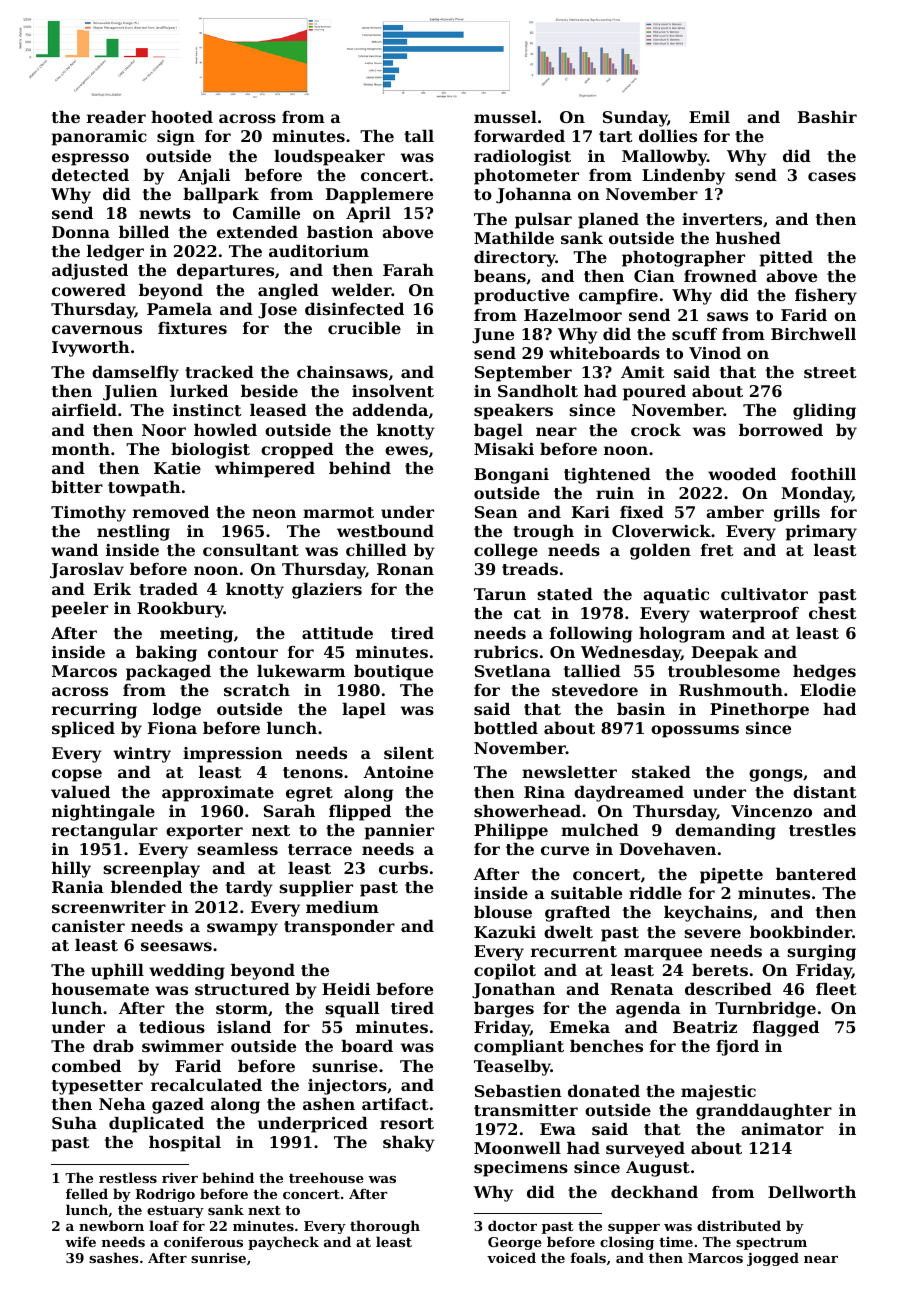 The width and height of the screenshot is (908, 1316). I want to click on fixed, so click(642, 512).
